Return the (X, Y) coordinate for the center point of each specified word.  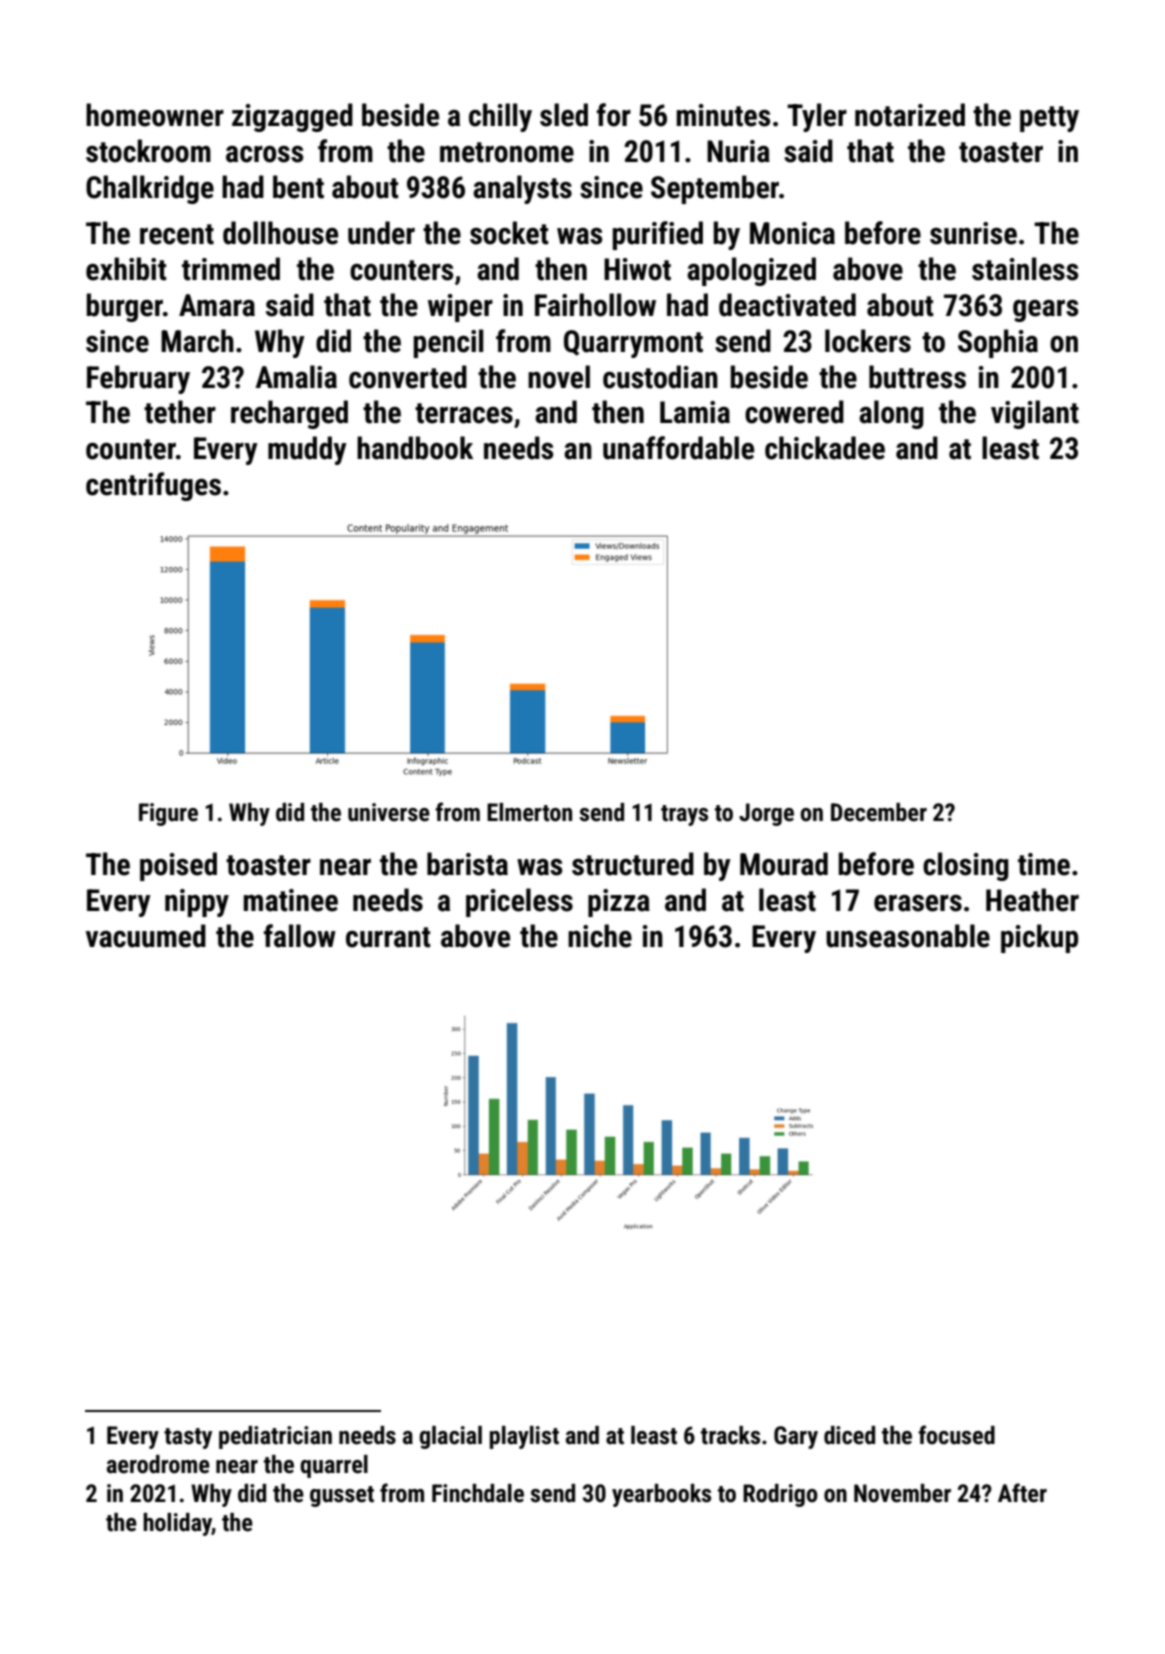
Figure (168, 814)
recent (177, 234)
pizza (619, 903)
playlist (524, 1437)
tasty (188, 1438)
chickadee (825, 448)
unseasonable (908, 936)
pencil (448, 343)
